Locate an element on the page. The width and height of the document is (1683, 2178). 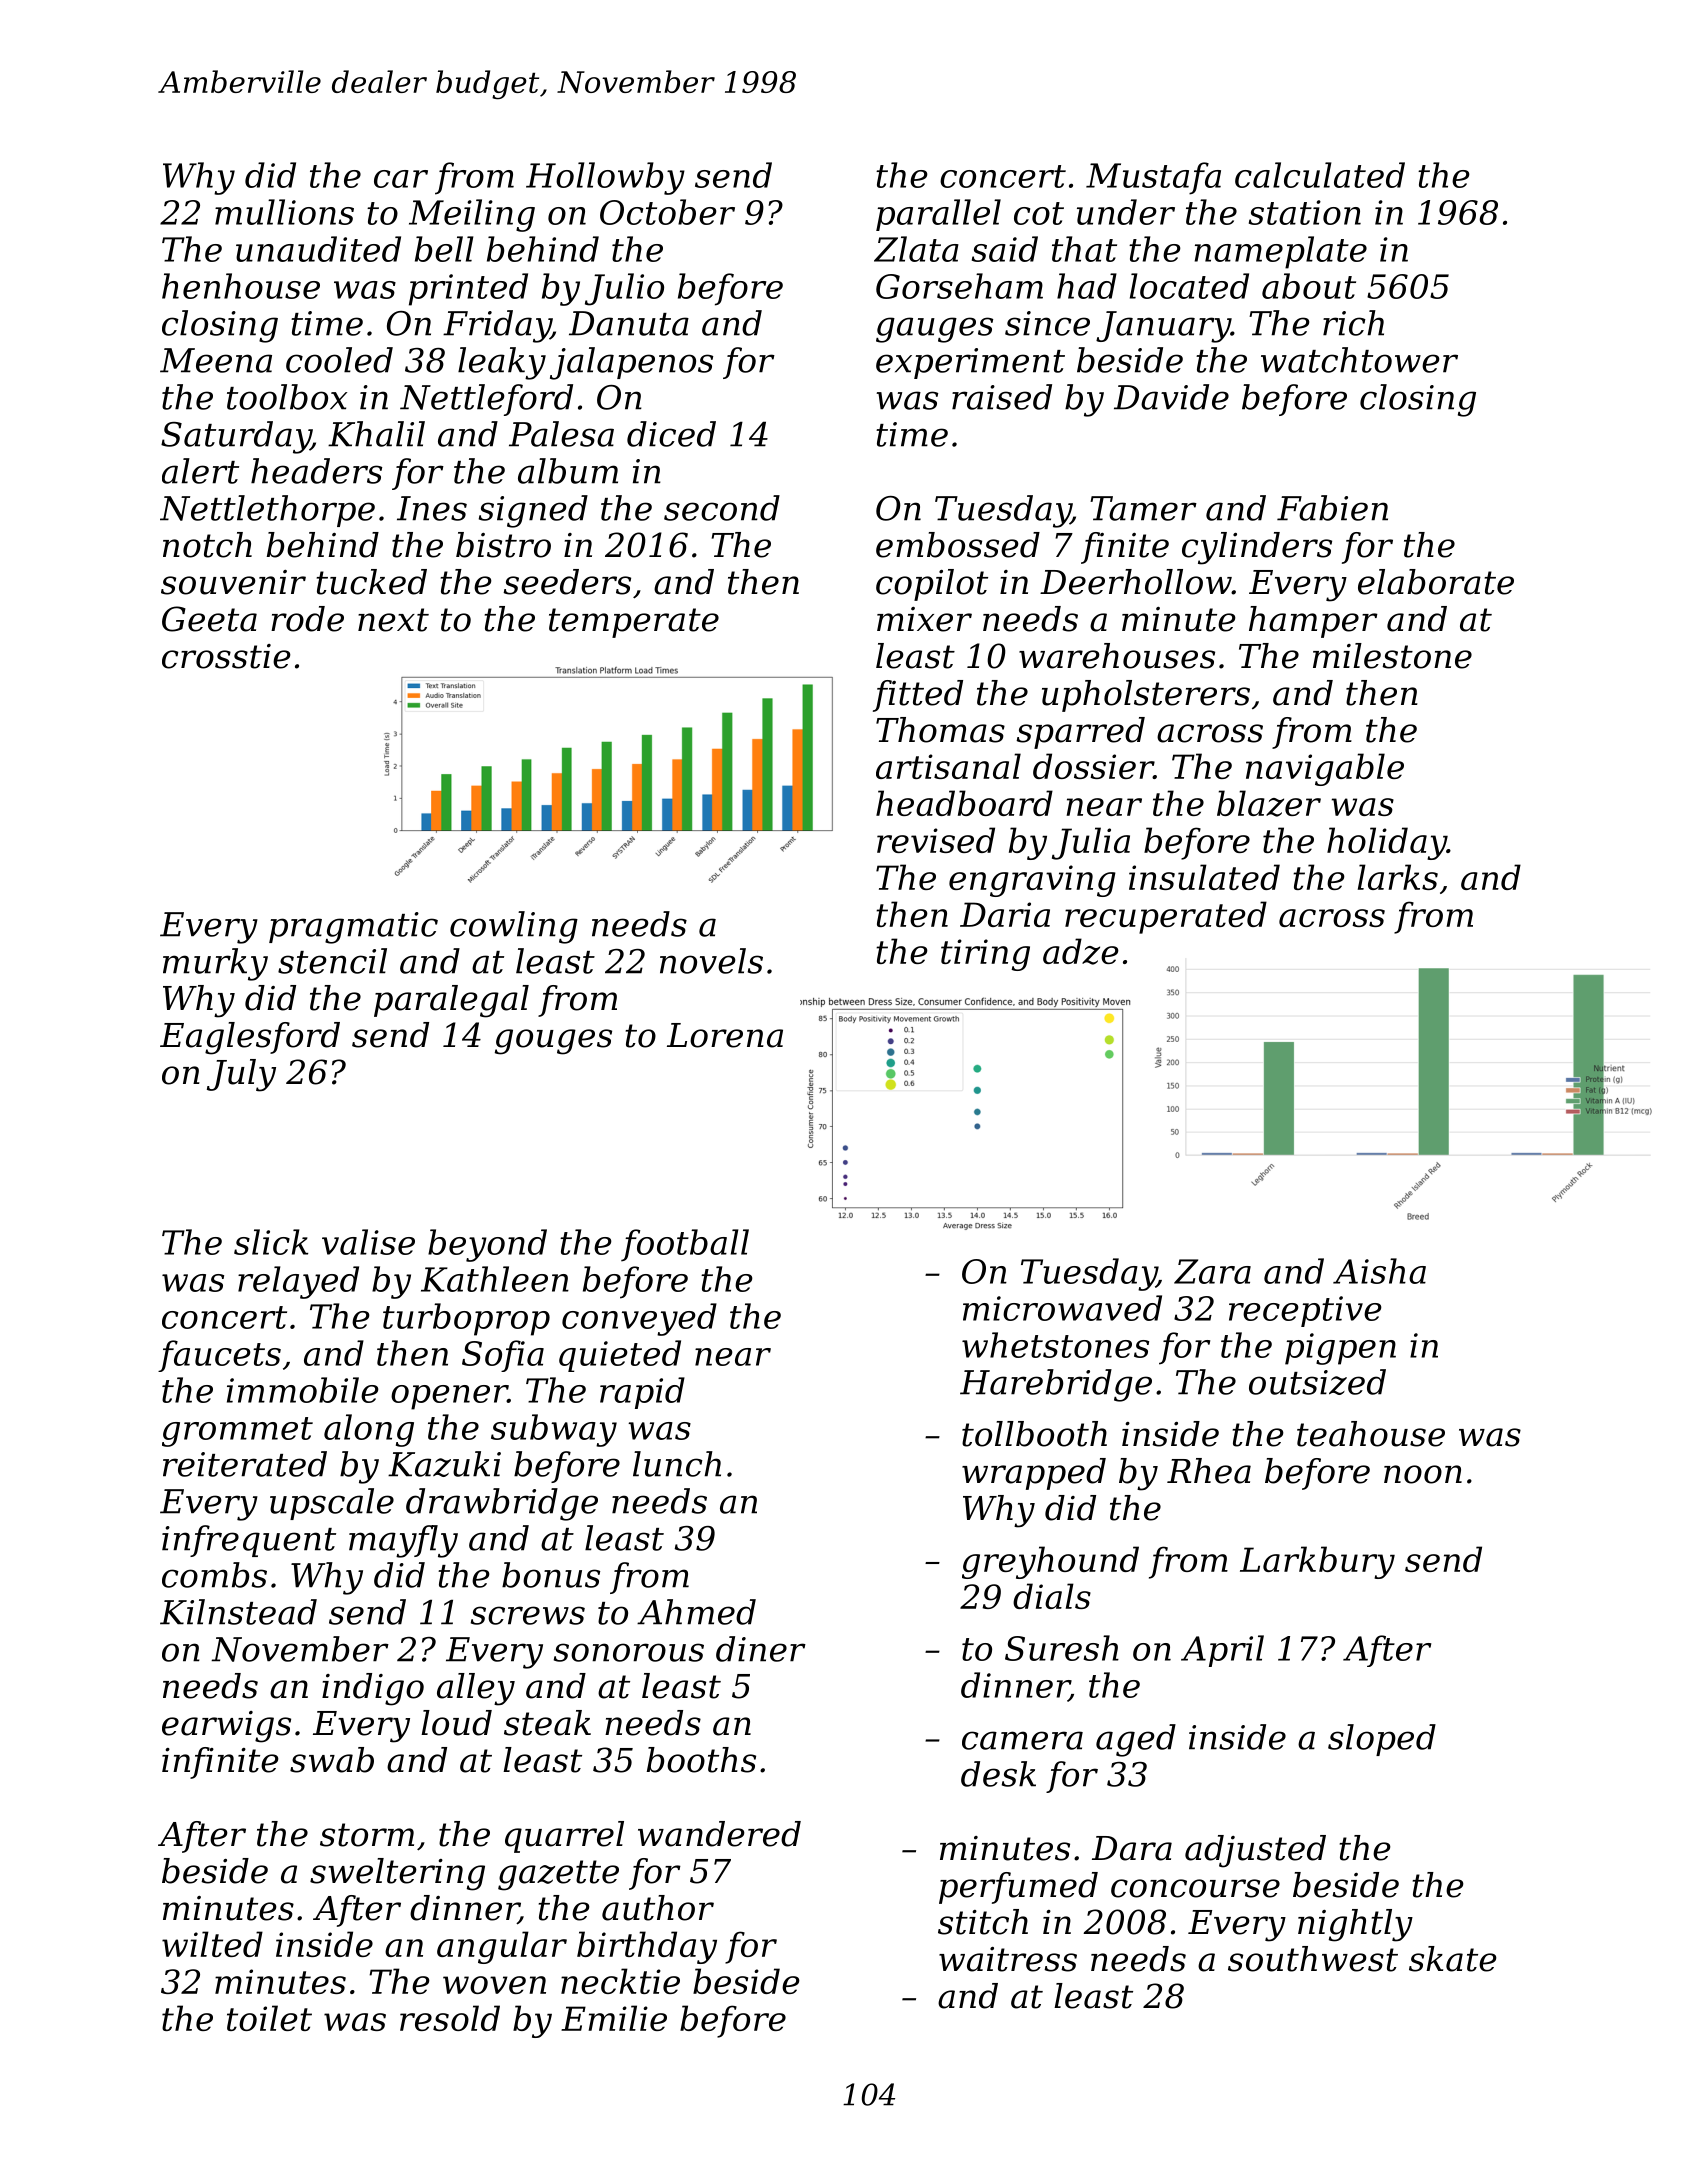
mullions is located at coordinates (284, 212).
